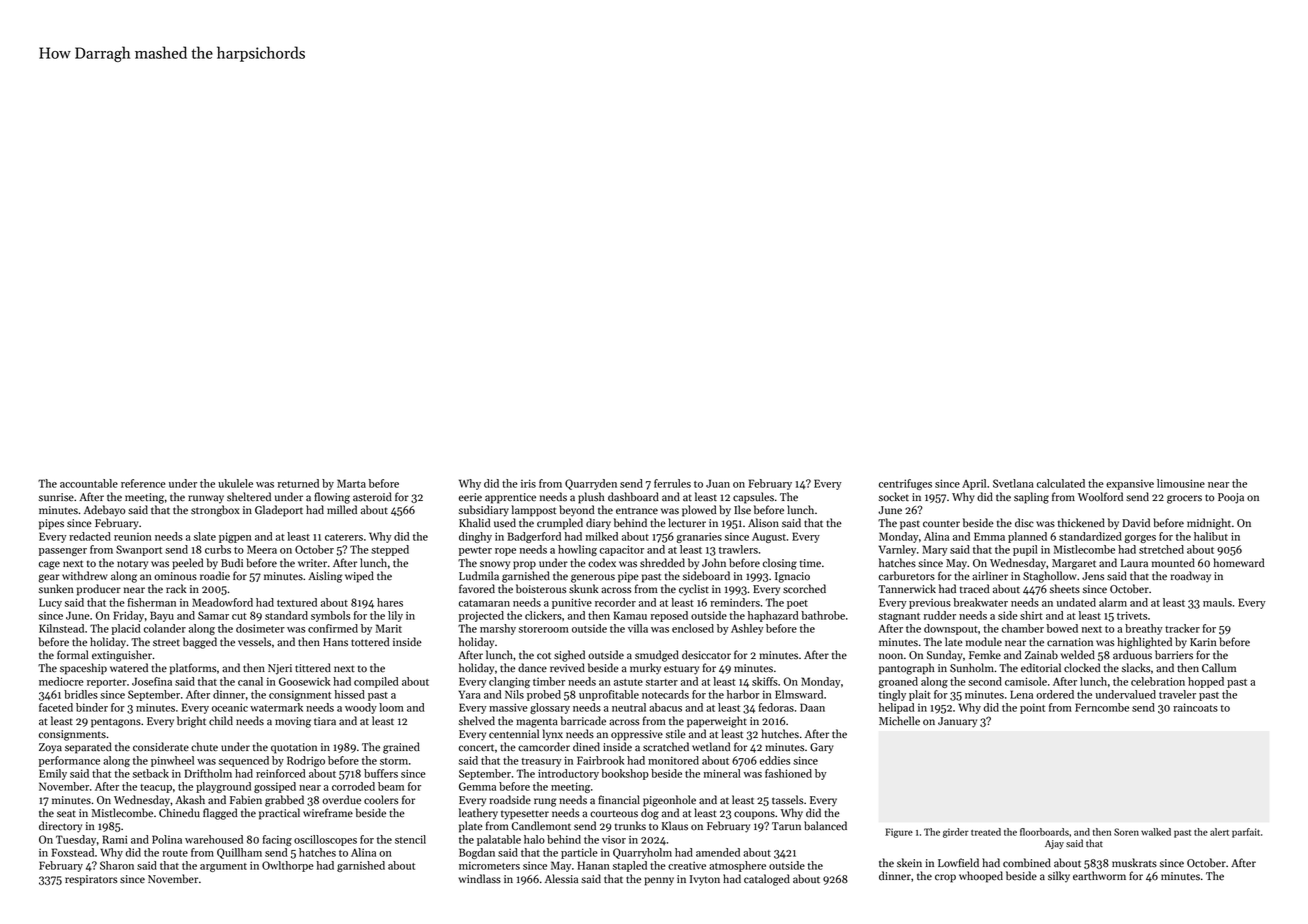  What do you see at coordinates (49, 565) in the screenshot?
I see `cage` at bounding box center [49, 565].
